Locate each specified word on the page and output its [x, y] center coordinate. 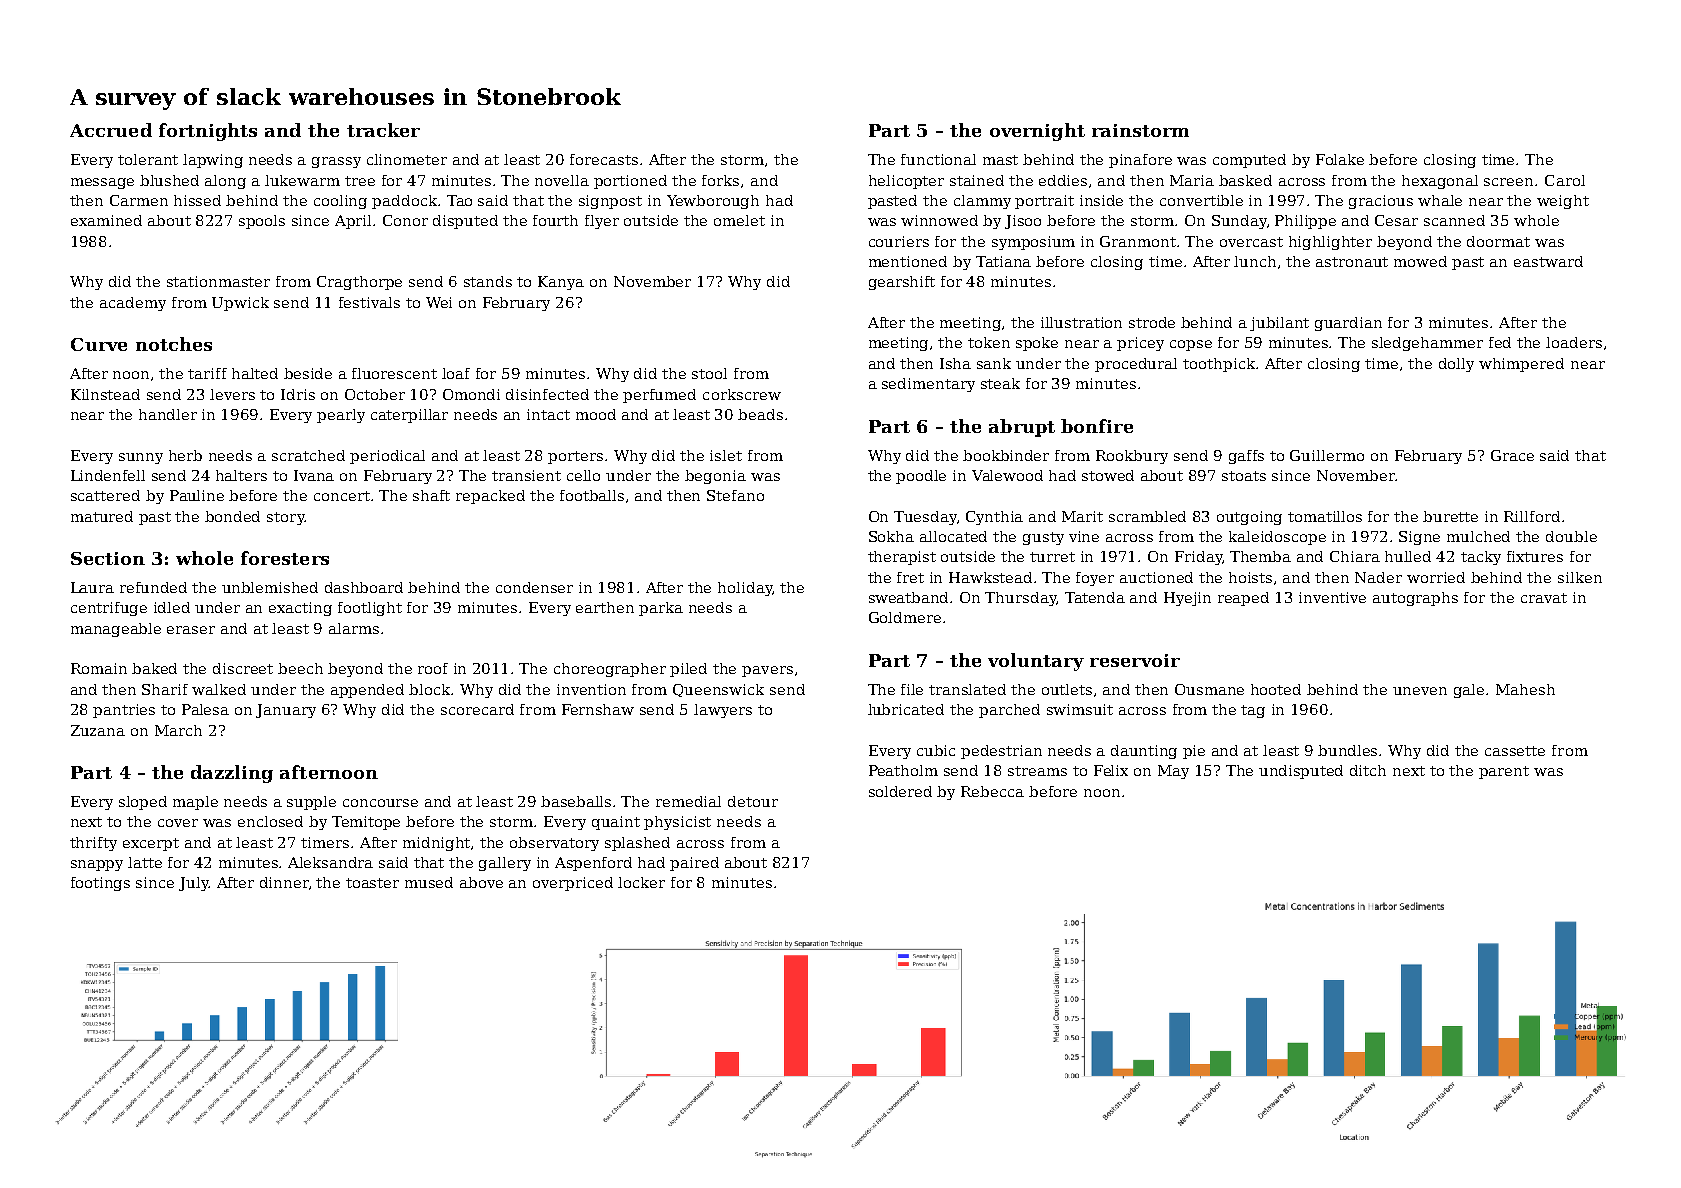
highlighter [1330, 243]
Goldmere [905, 617]
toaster [372, 883]
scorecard [477, 709]
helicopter [906, 182]
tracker [383, 130]
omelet [739, 220]
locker [641, 882]
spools [262, 222]
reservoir [1135, 660]
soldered [900, 791]
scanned [1454, 220]
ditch [1368, 770]
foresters [285, 558]
